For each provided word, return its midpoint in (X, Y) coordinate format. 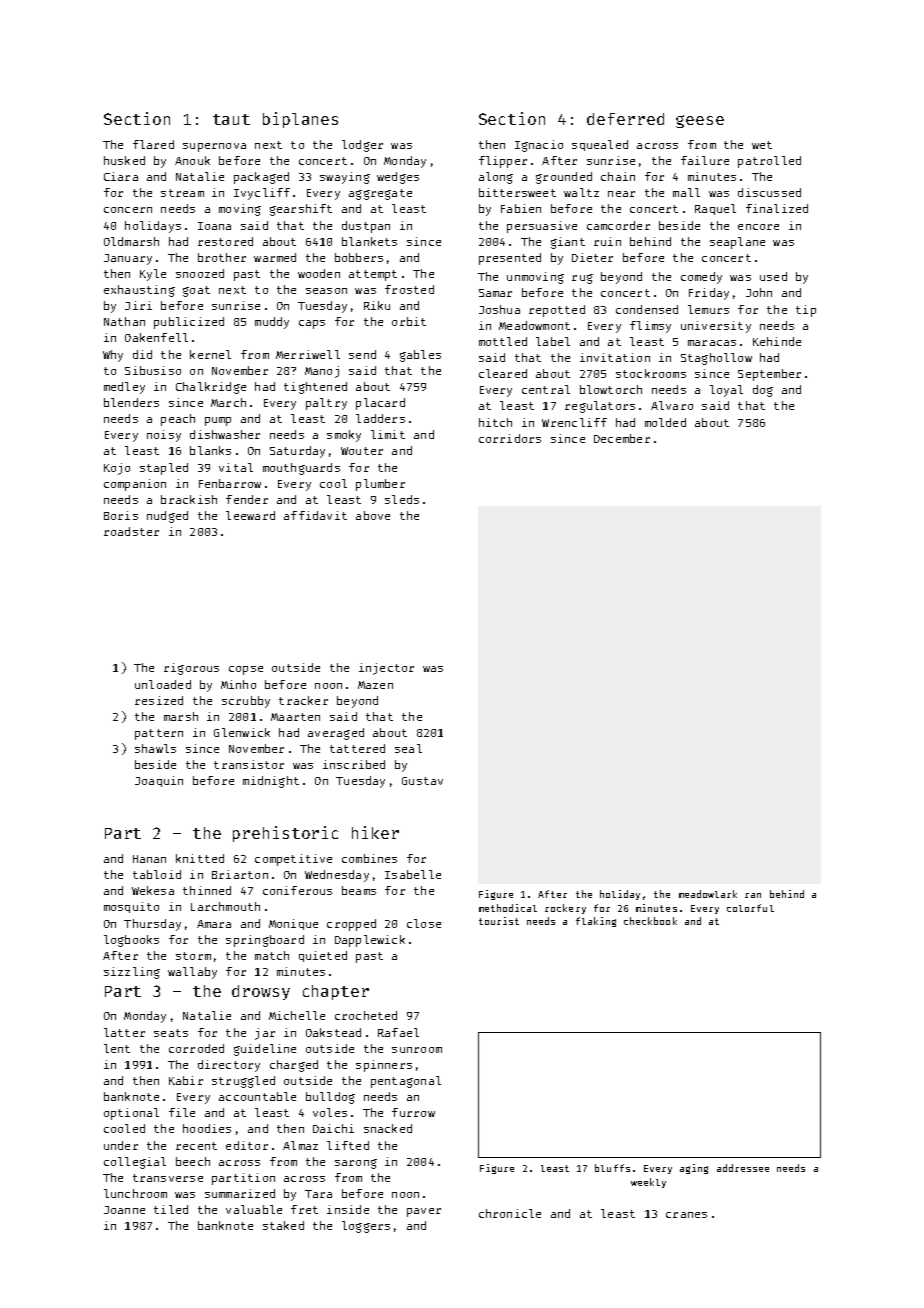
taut (231, 119)
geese (700, 121)
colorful (750, 908)
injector (386, 669)
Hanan (149, 859)
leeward (250, 515)
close (424, 923)
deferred (625, 119)
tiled (171, 1209)
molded (665, 422)
